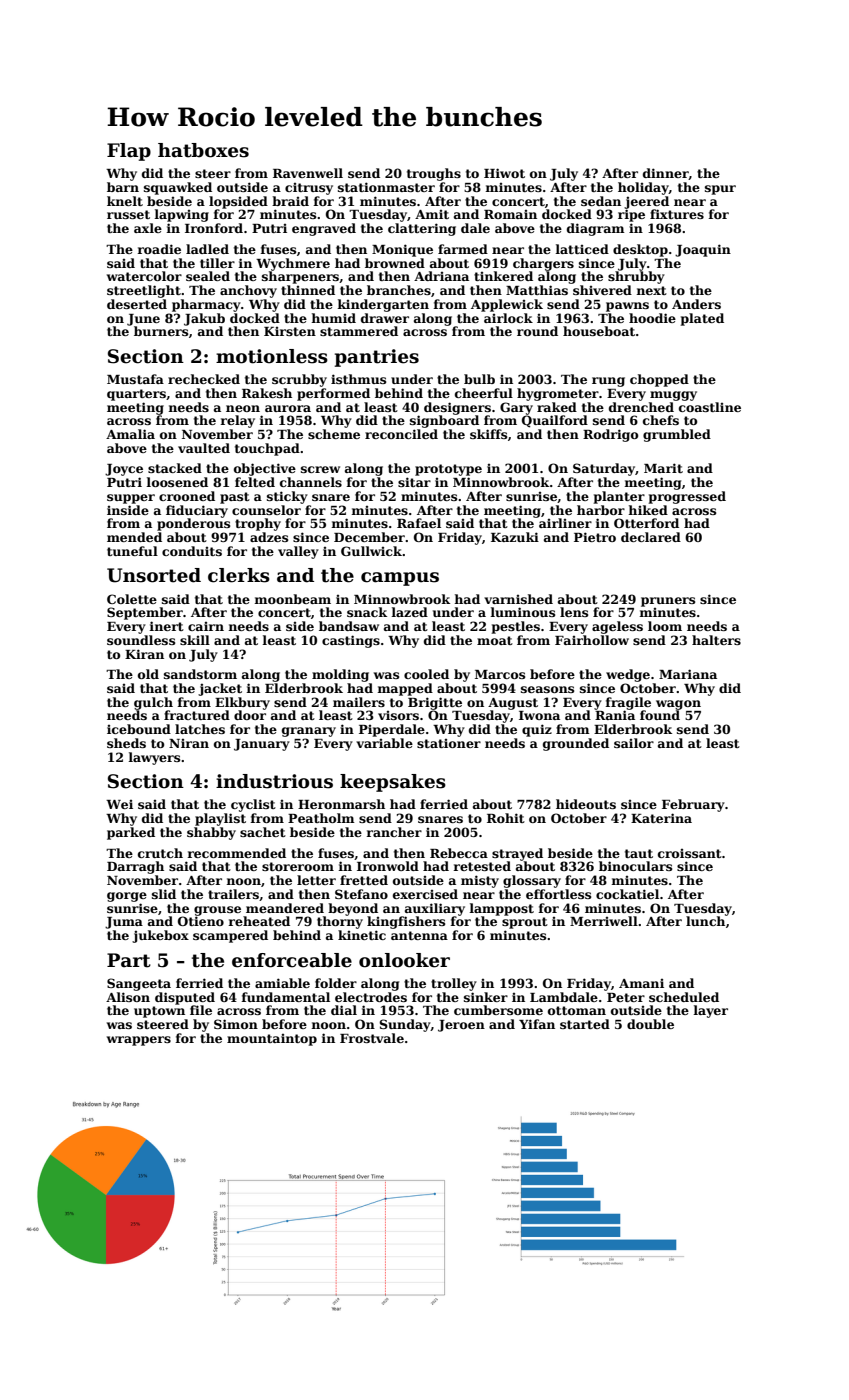 This image has width=849, height=1400. What do you see at coordinates (687, 497) in the image?
I see `progressed` at bounding box center [687, 497].
